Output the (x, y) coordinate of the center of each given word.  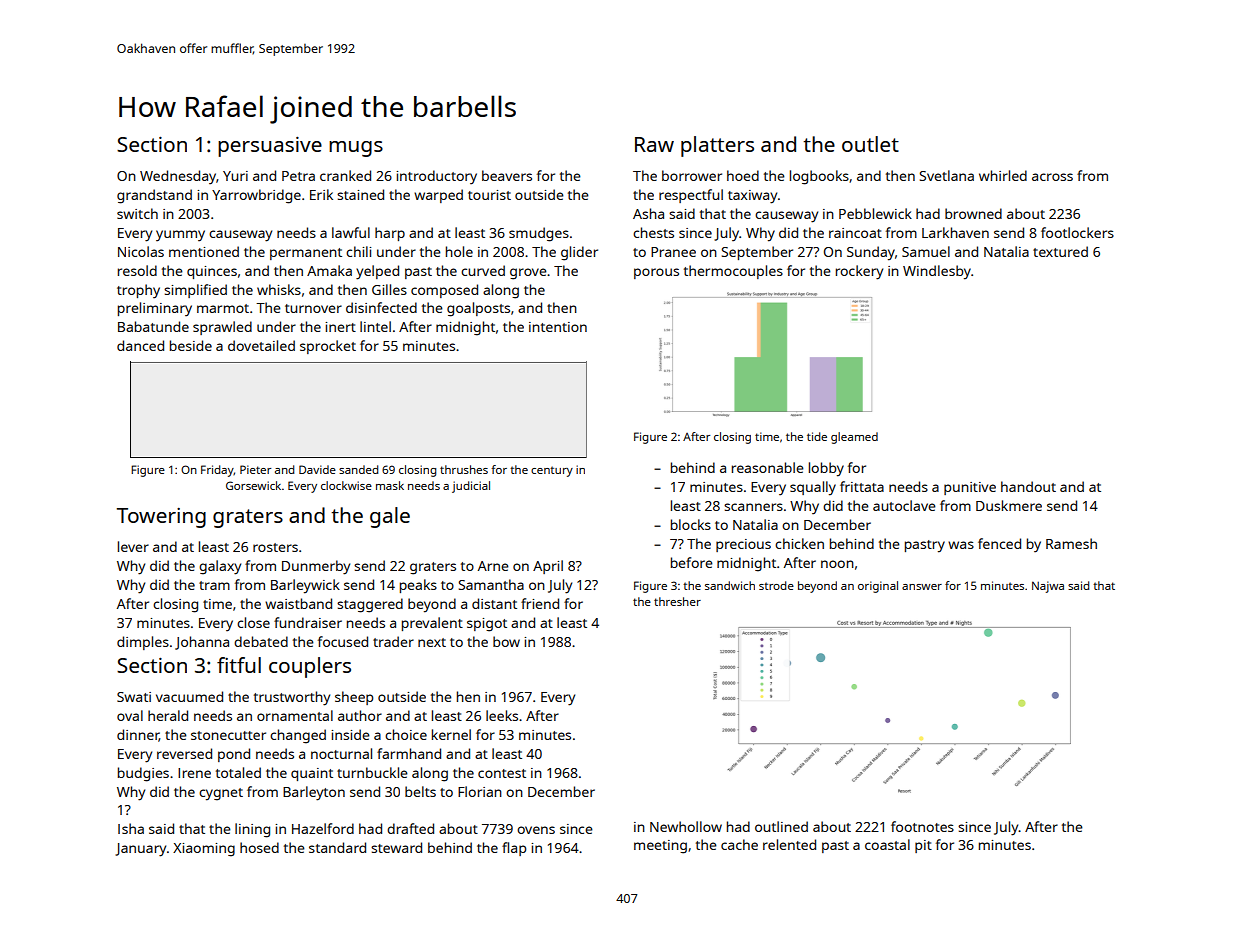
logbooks (819, 177)
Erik (321, 194)
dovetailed (261, 345)
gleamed (854, 438)
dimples (143, 643)
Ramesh (1071, 543)
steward (396, 847)
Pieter (255, 469)
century (552, 471)
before (692, 562)
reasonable (768, 467)
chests (653, 232)
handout (1028, 486)
